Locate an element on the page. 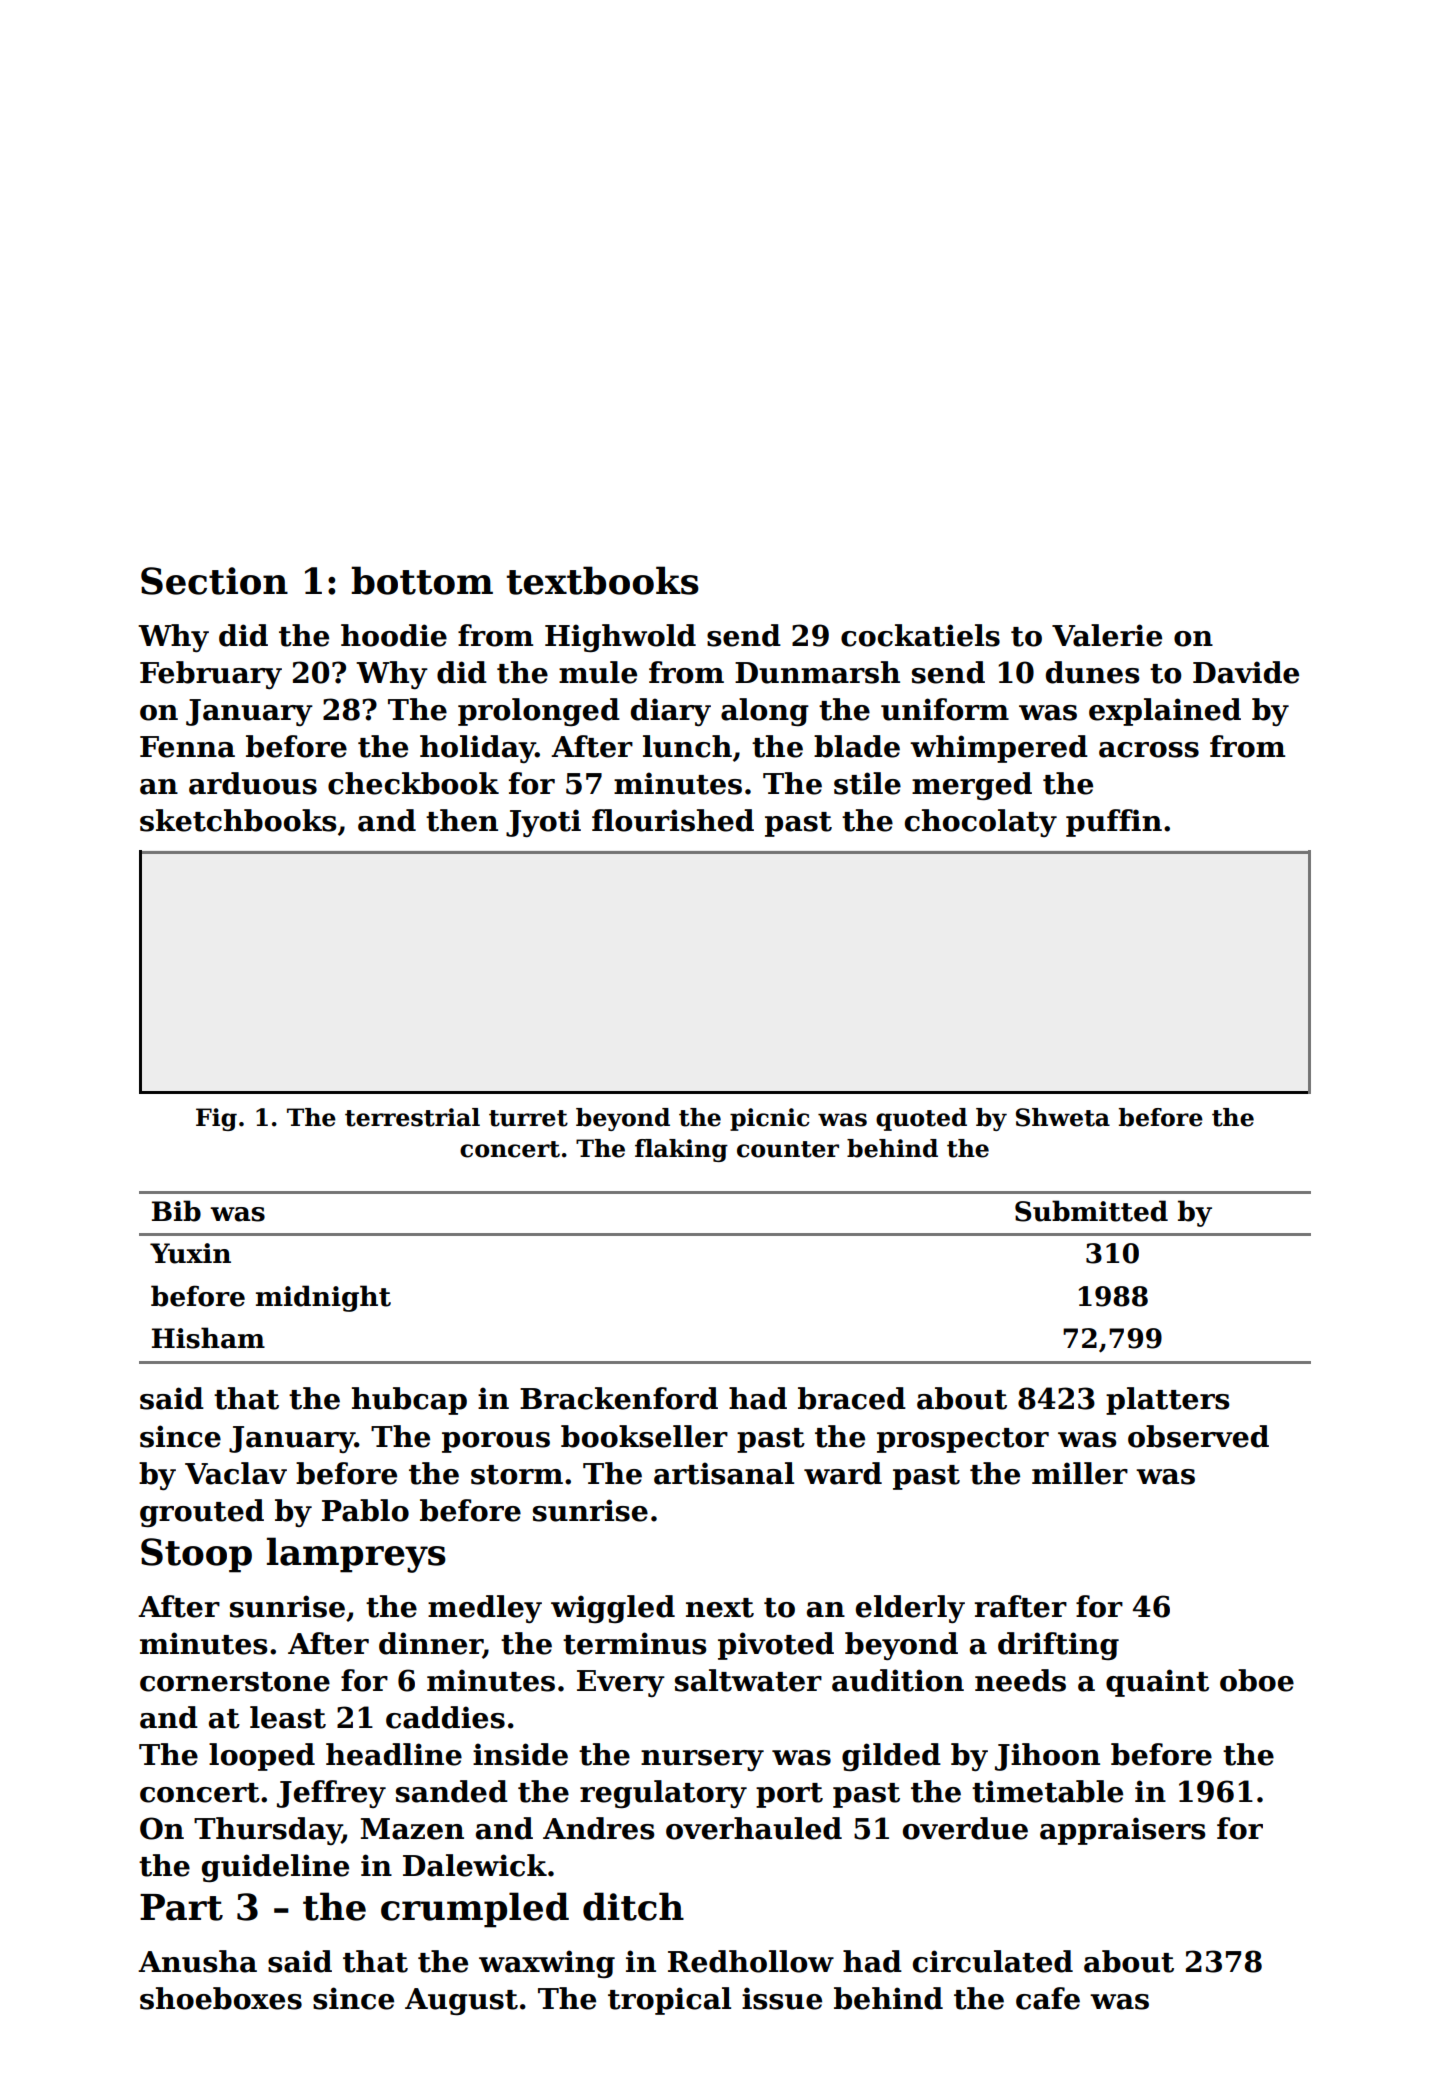  textbooks is located at coordinates (603, 580).
